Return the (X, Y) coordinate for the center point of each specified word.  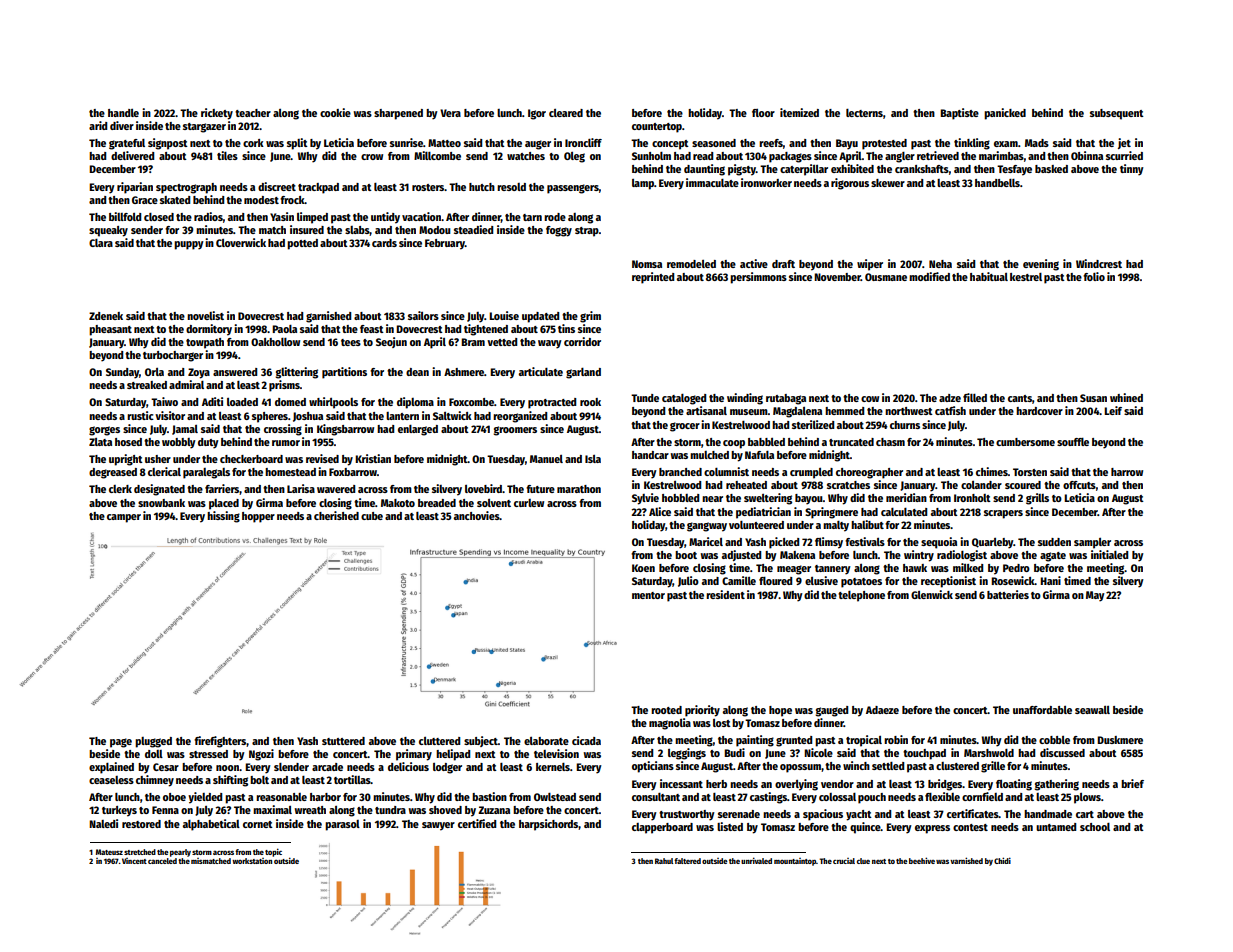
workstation (252, 861)
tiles (227, 155)
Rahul (664, 861)
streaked (147, 385)
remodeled (691, 264)
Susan (1093, 398)
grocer (685, 427)
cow (870, 399)
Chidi (1002, 860)
